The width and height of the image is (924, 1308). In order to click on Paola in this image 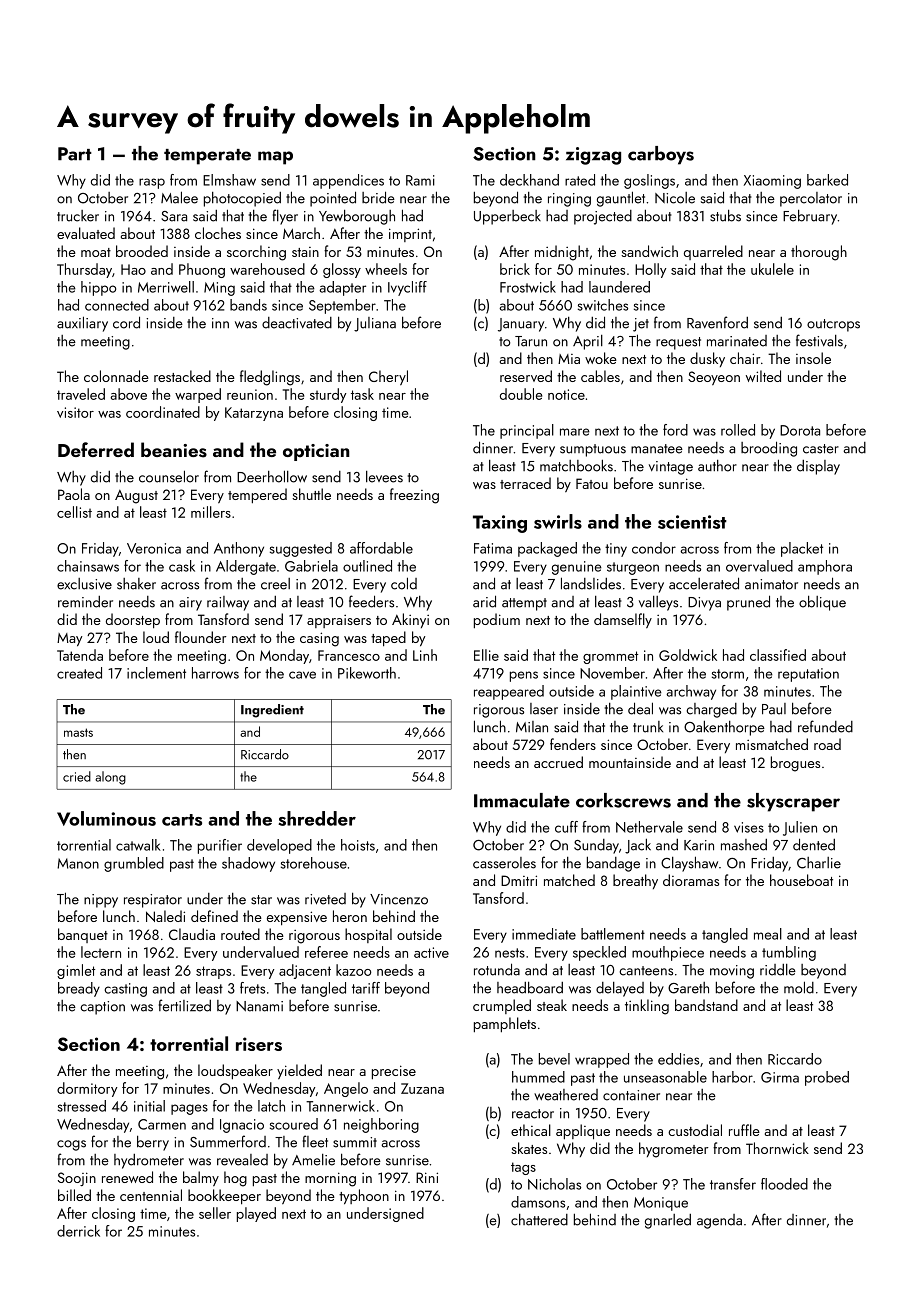, I will do `click(74, 494)`.
